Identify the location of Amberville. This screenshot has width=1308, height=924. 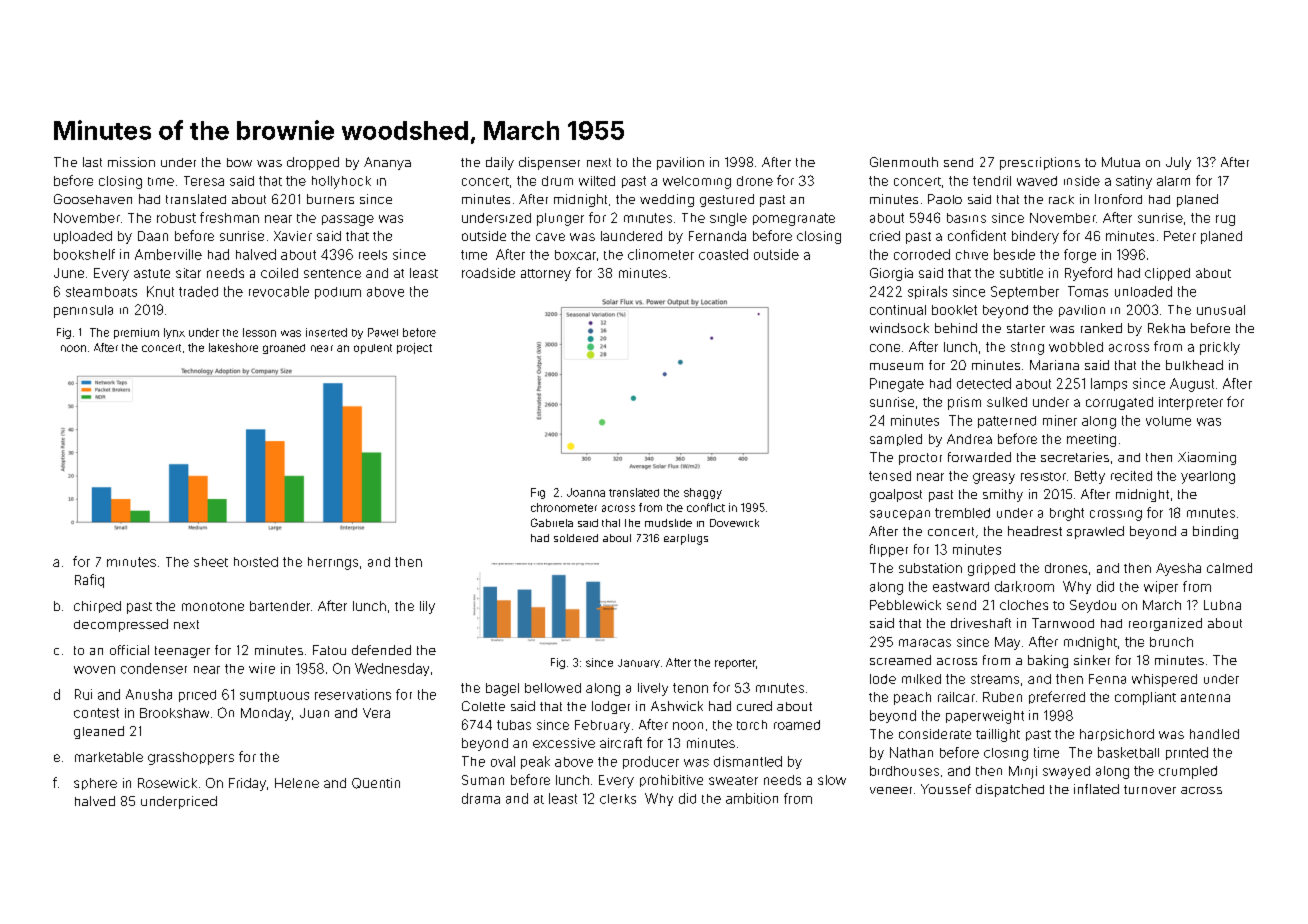
(168, 254).
